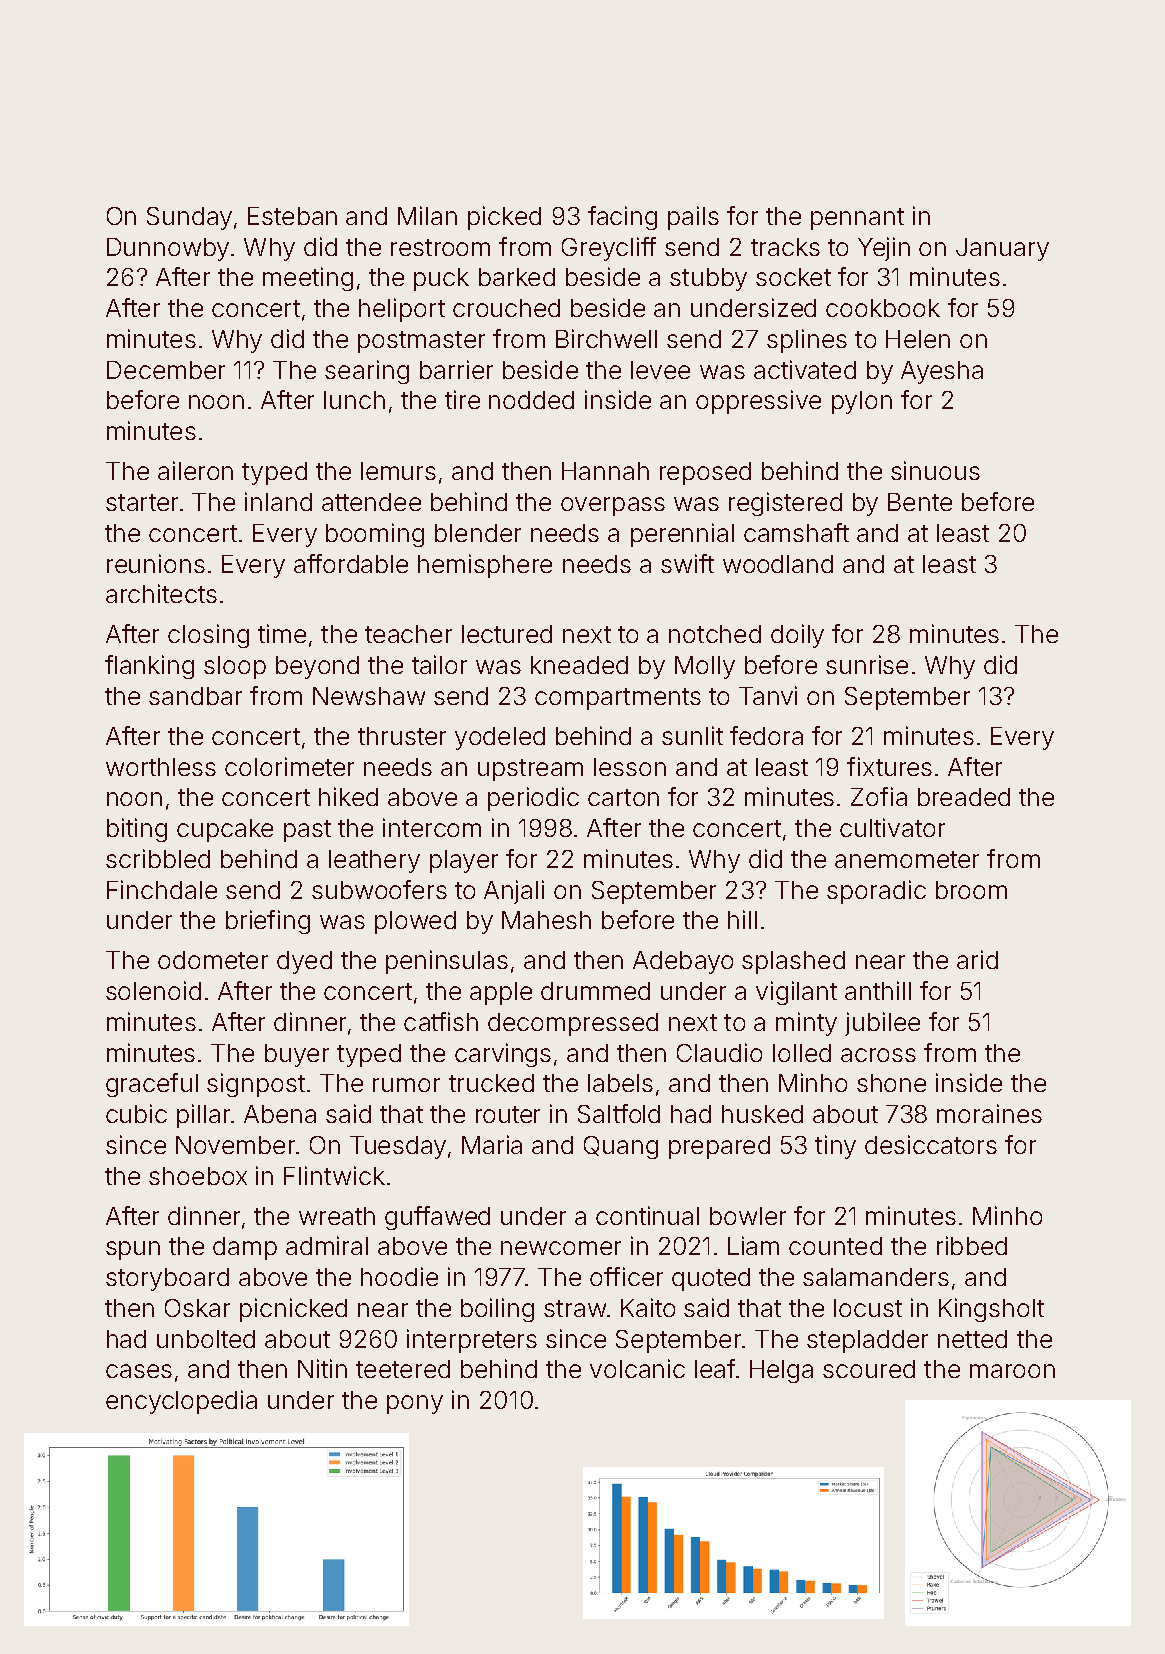 The width and height of the image is (1165, 1654). I want to click on cultivator, so click(892, 827).
